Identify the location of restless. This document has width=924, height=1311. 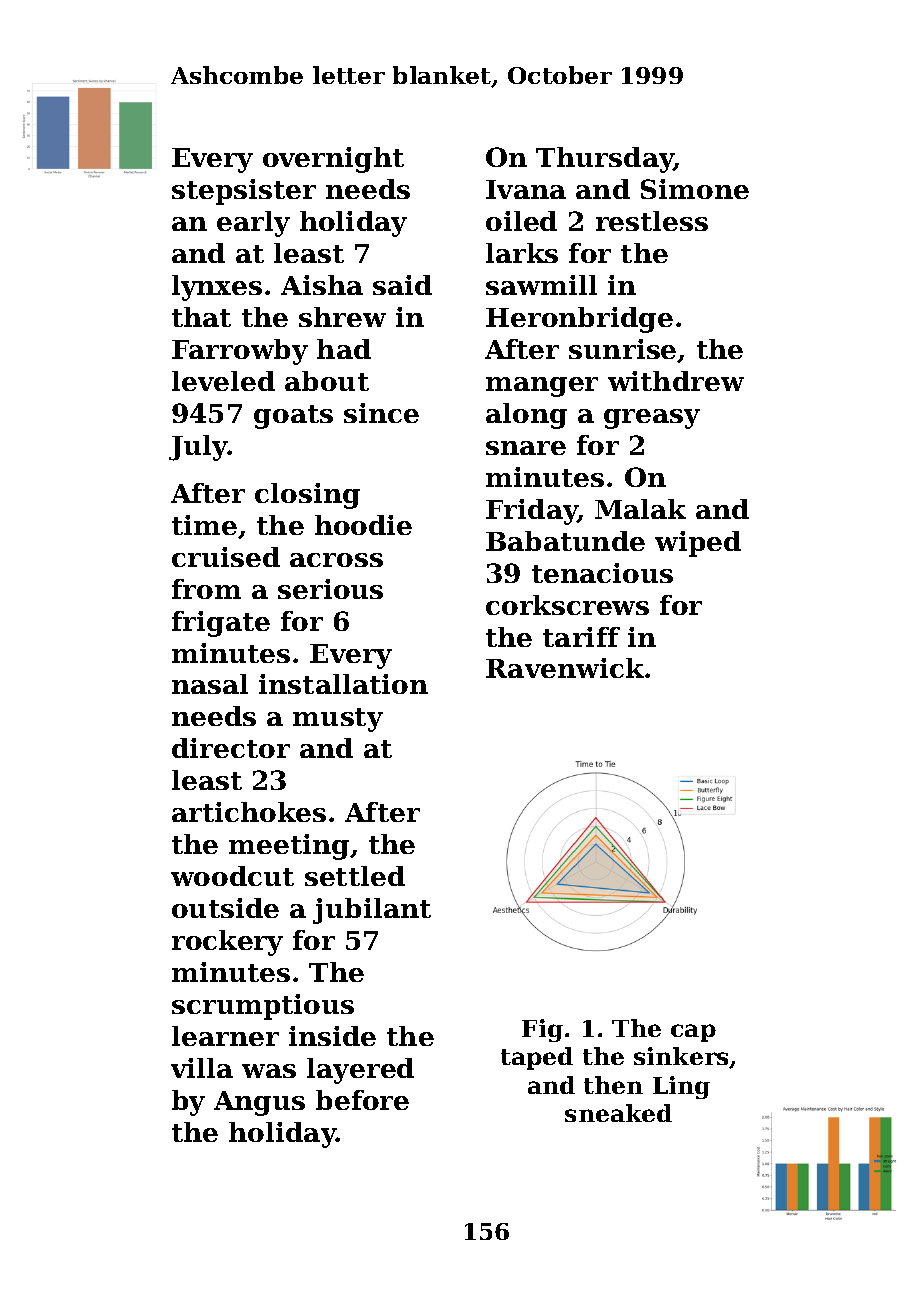
(652, 221).
